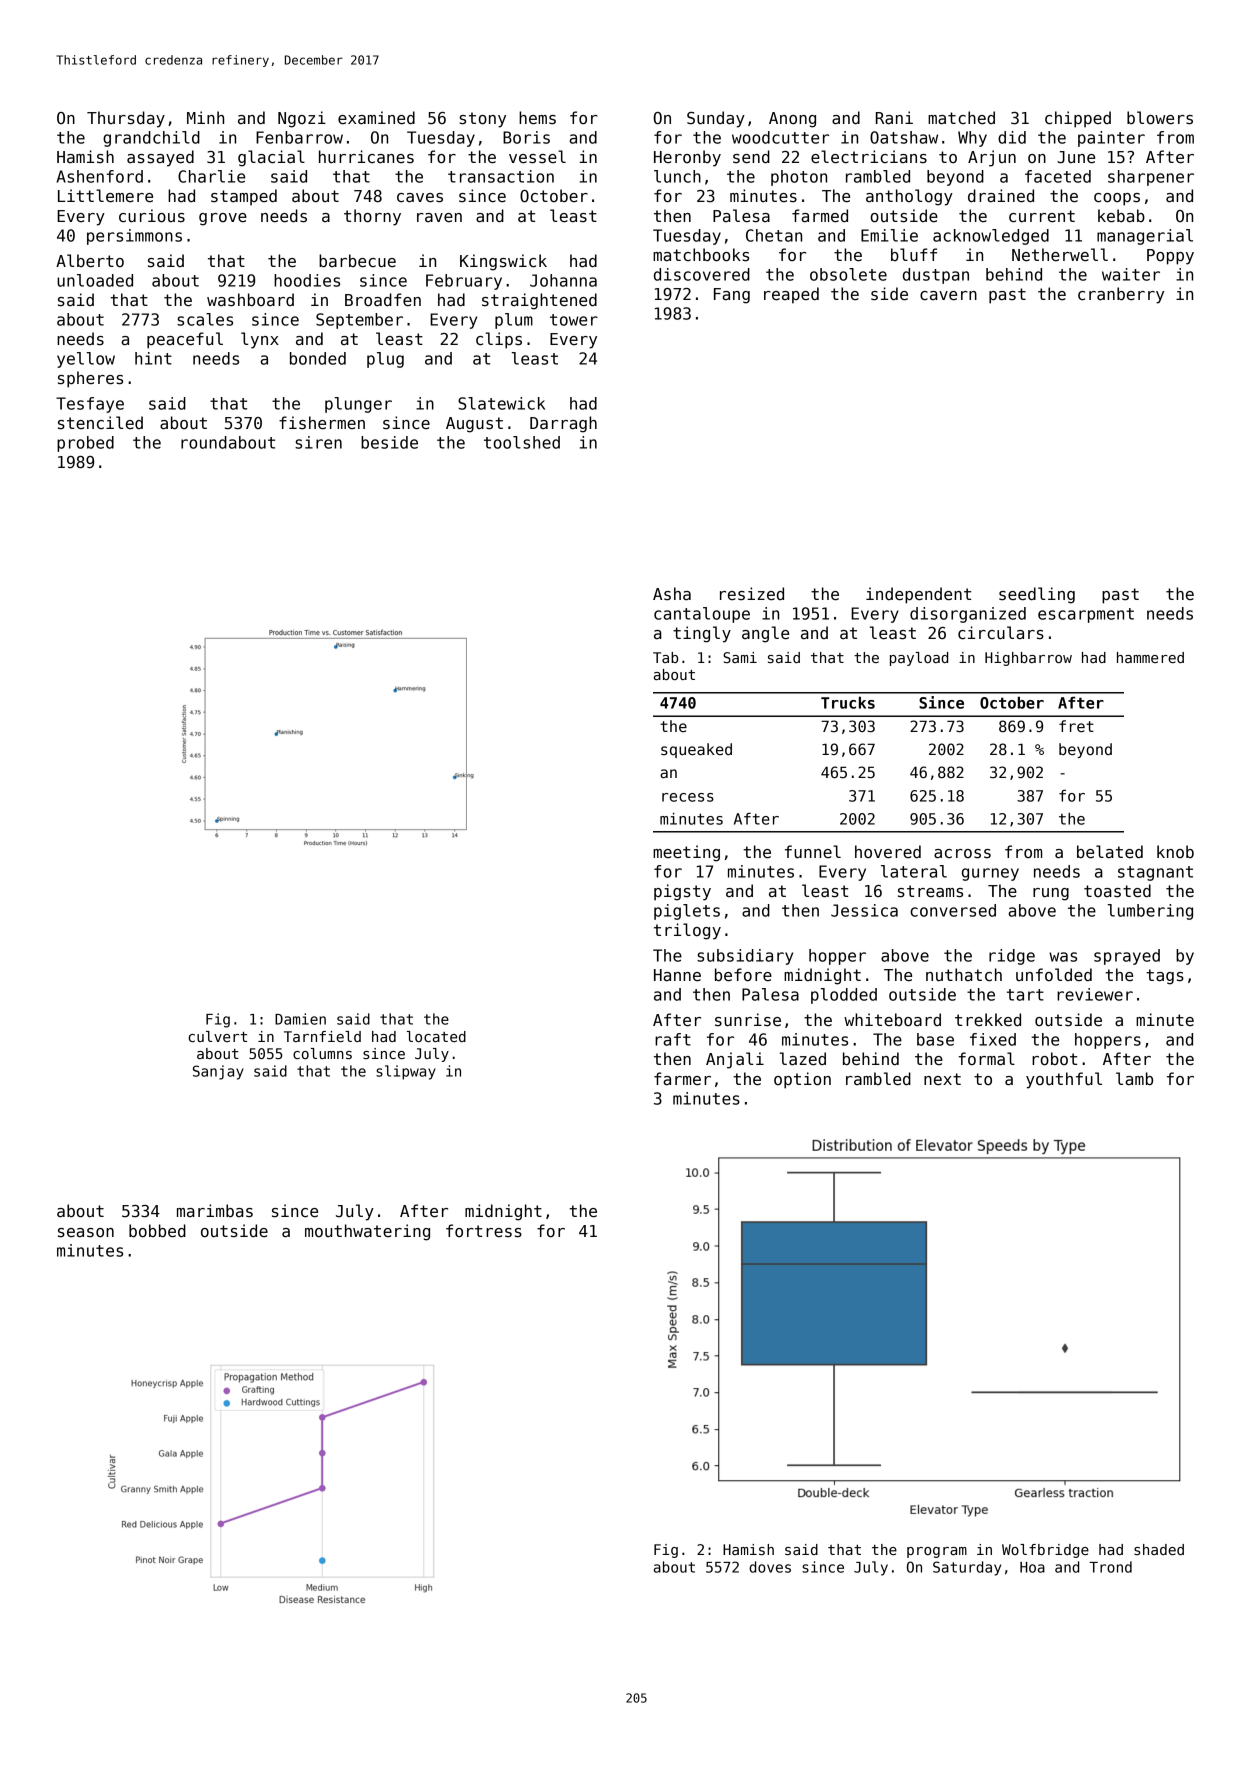 The width and height of the document is (1251, 1770). Describe the element at coordinates (205, 117) in the document. I see `Minh` at that location.
